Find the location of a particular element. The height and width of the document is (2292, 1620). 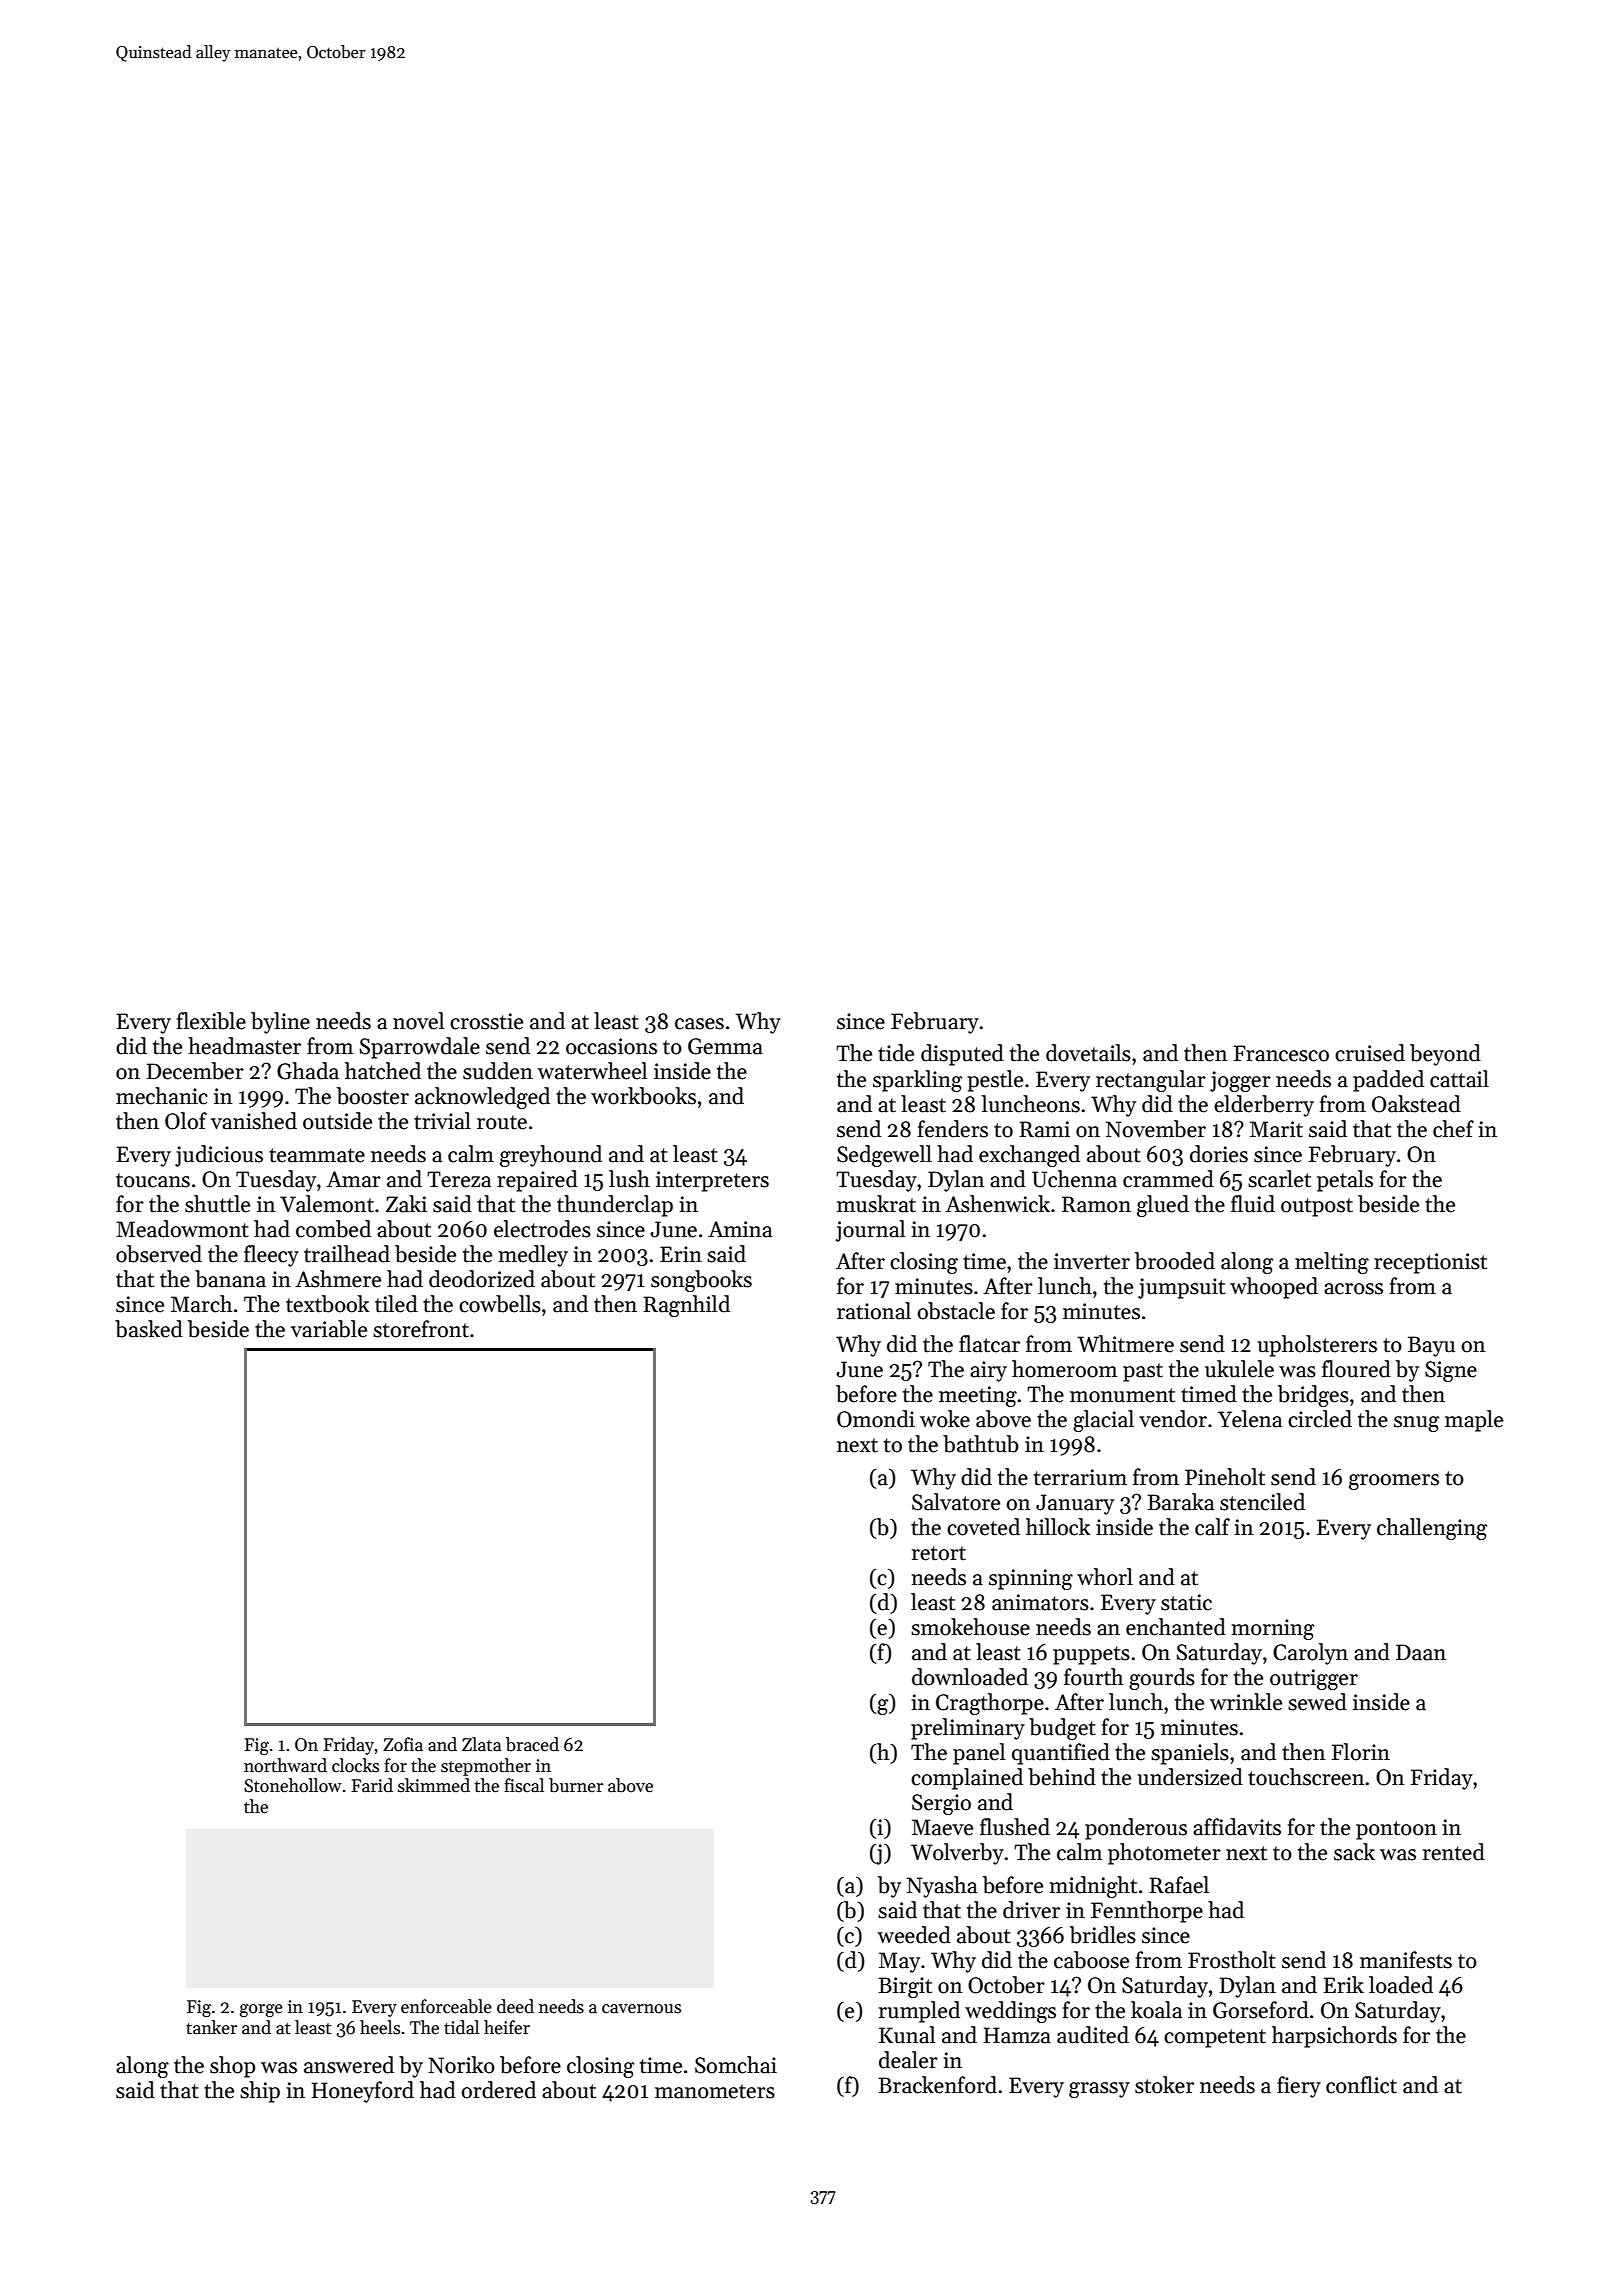

Gorseford is located at coordinates (1261, 2010).
